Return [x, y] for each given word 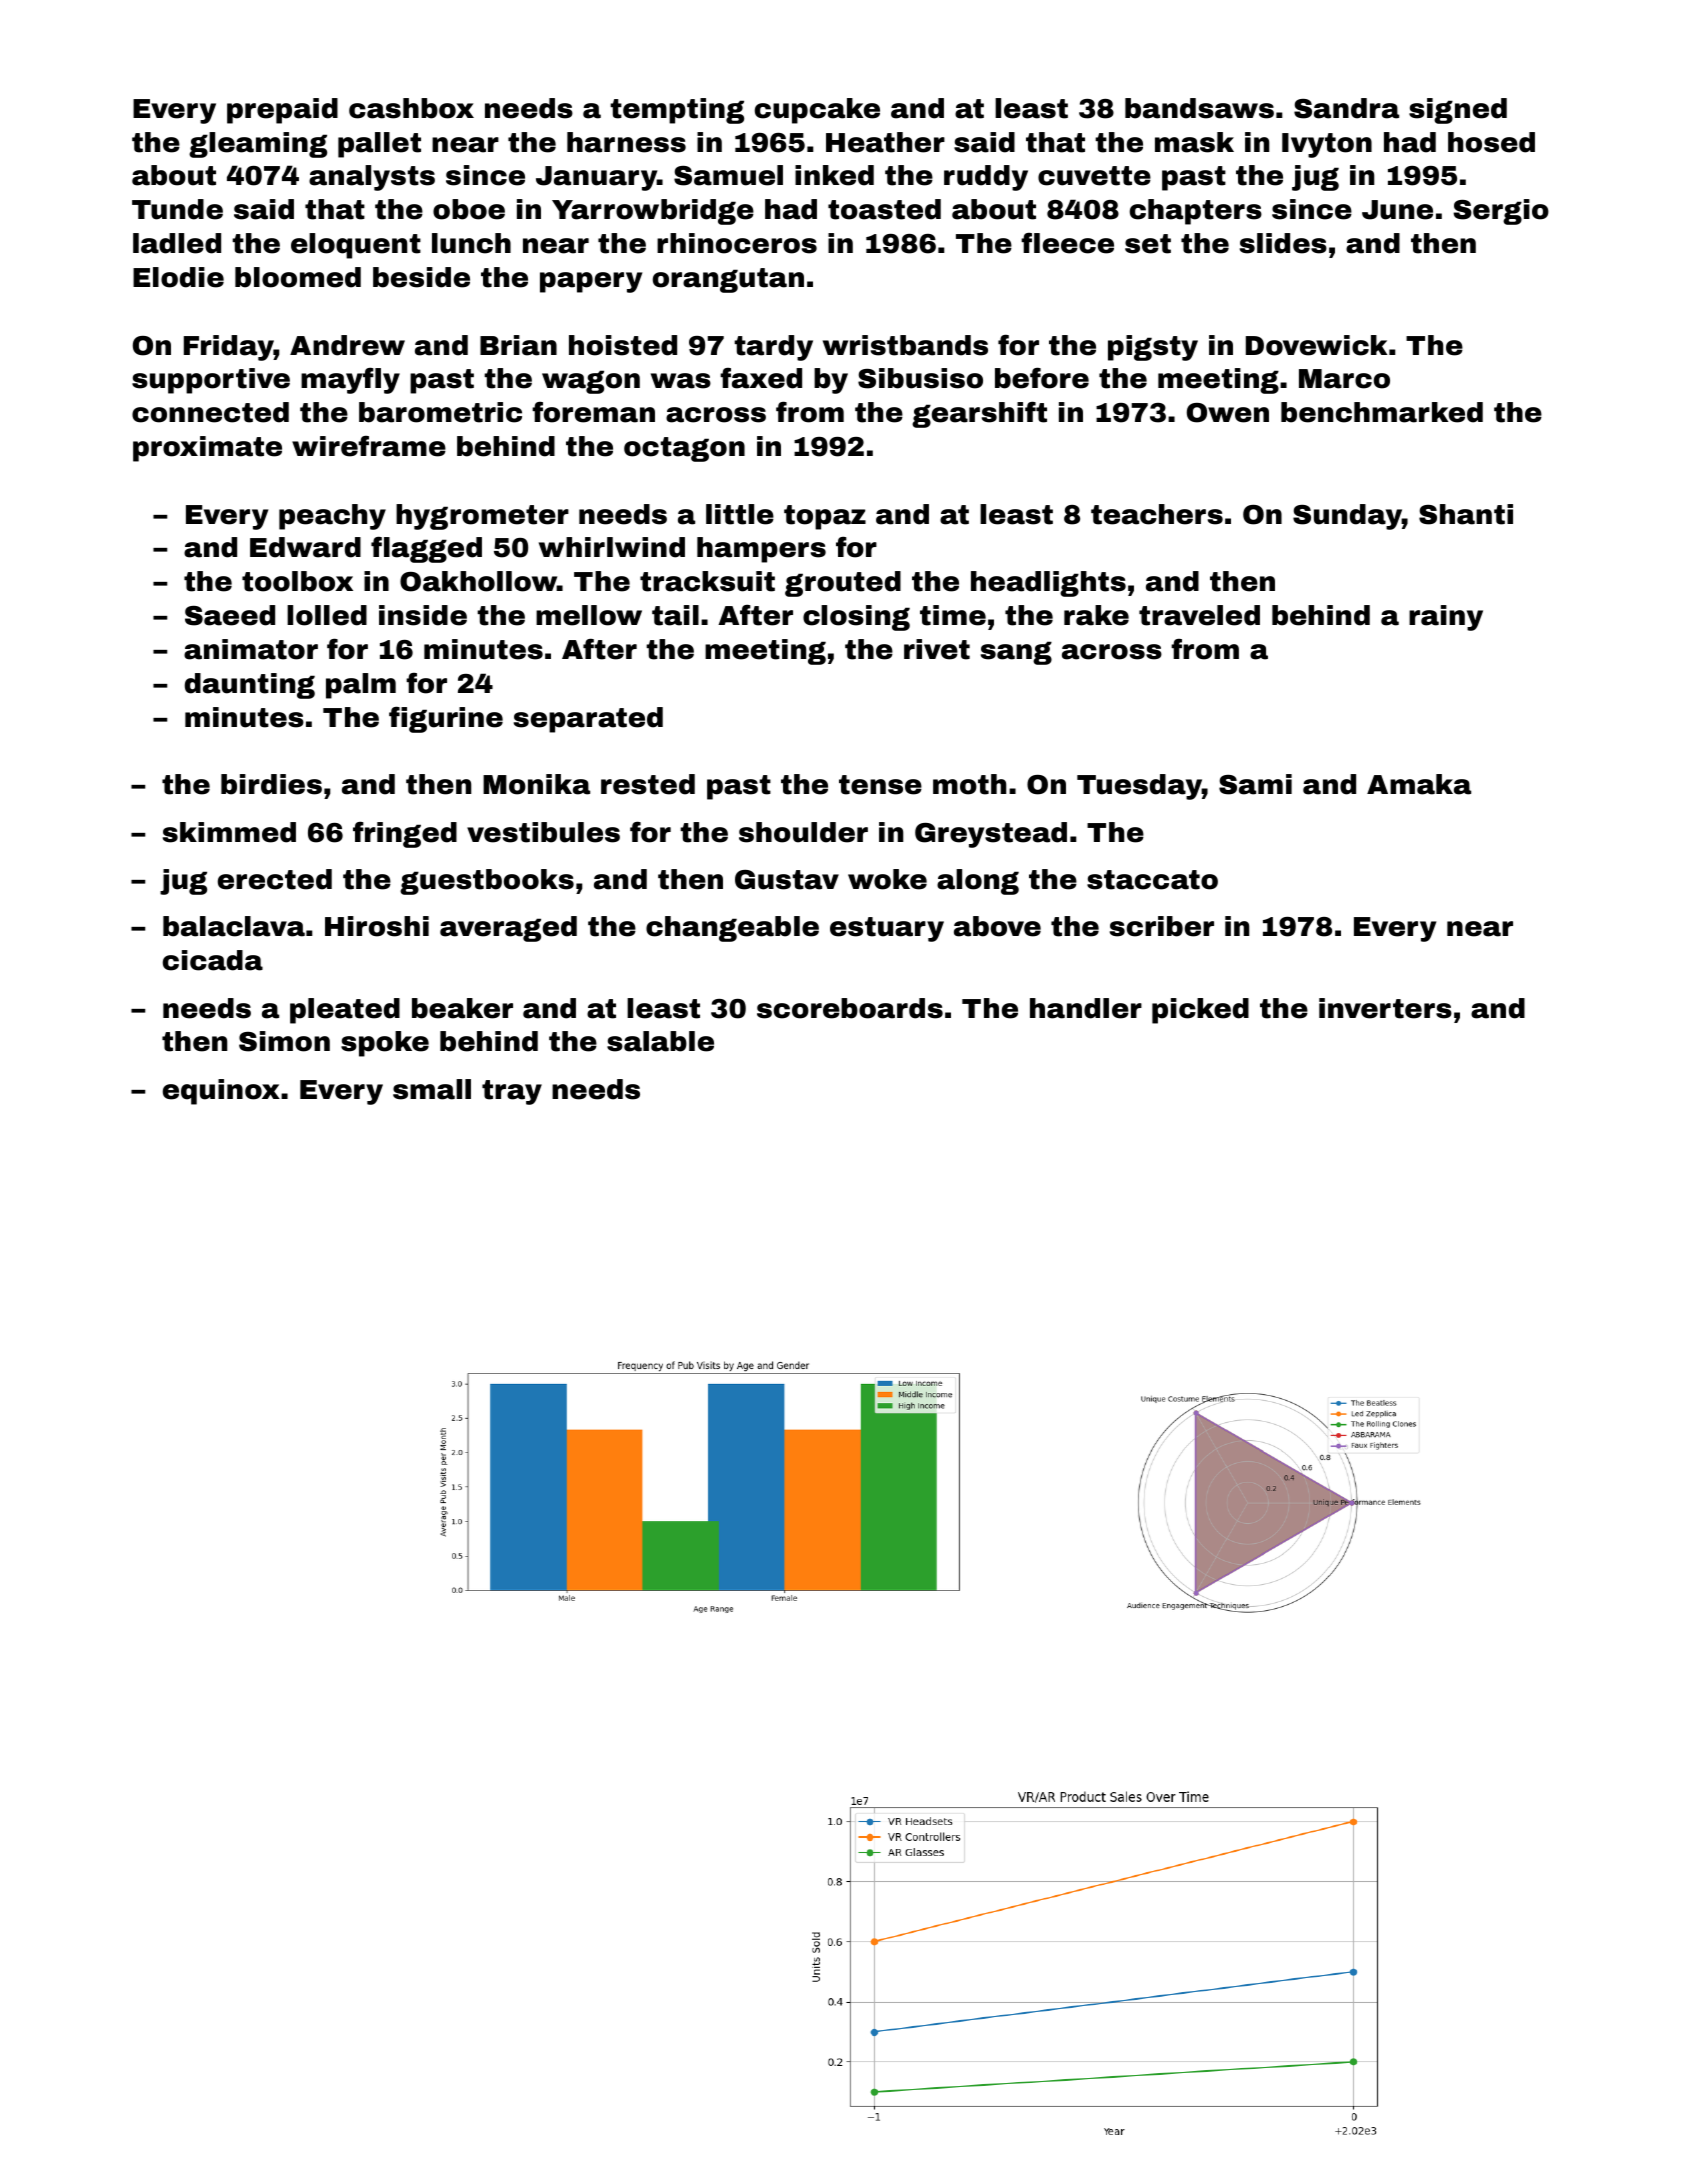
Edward [305, 547]
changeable [732, 929]
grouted [843, 584]
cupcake [817, 111]
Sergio [1501, 212]
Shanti [1466, 514]
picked [1200, 1011]
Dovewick [1316, 345]
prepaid [282, 111]
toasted [884, 209]
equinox [221, 1092]
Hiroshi [377, 926]
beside [421, 277]
